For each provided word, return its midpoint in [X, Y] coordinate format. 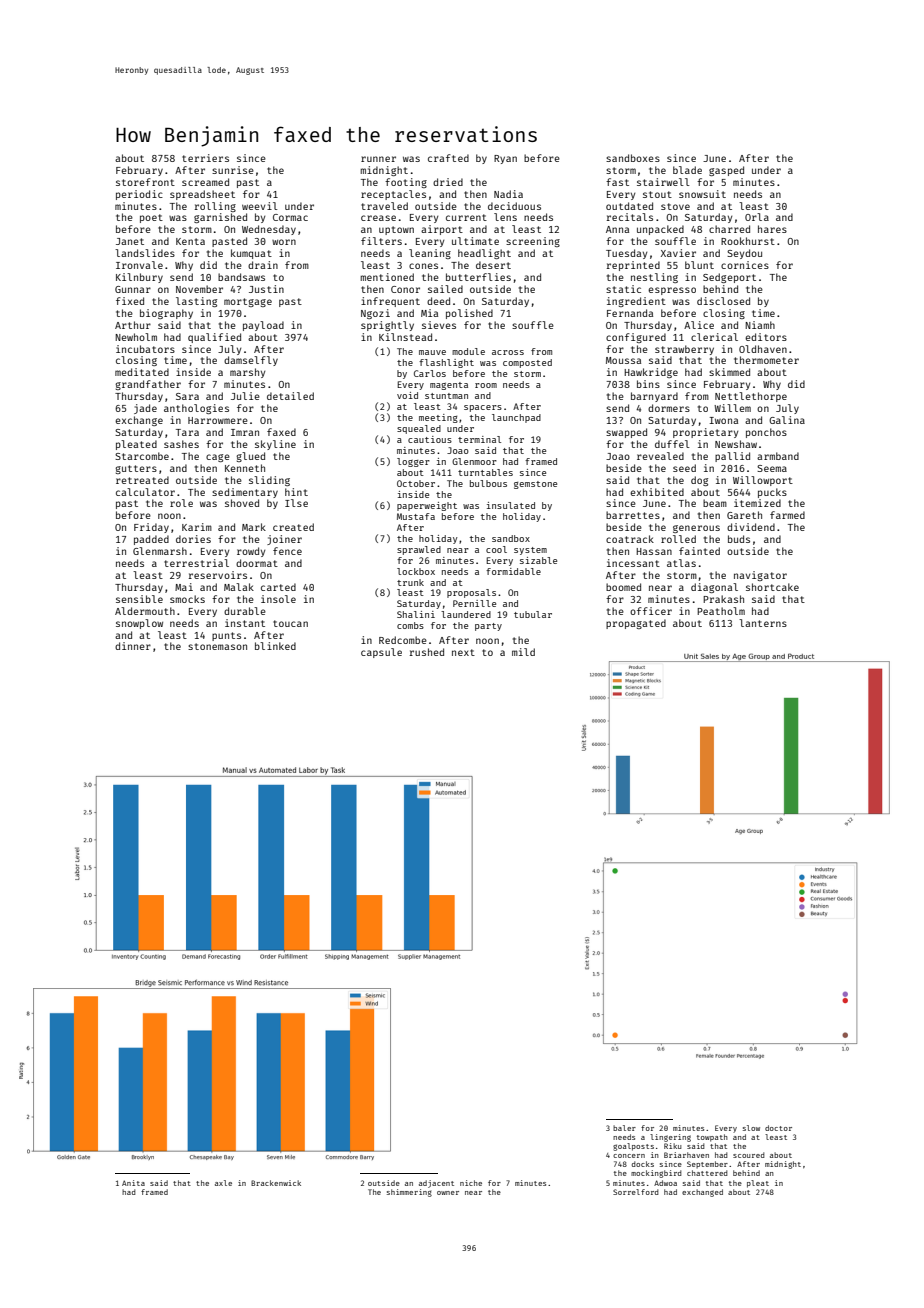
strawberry [684, 350]
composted [527, 363]
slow [751, 1128]
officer [651, 611]
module [468, 351]
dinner [133, 646]
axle [223, 1183]
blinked [275, 646]
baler [624, 1128]
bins [648, 384]
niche [471, 1183]
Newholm [136, 337]
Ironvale [139, 265]
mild [523, 652]
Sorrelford [636, 1192]
